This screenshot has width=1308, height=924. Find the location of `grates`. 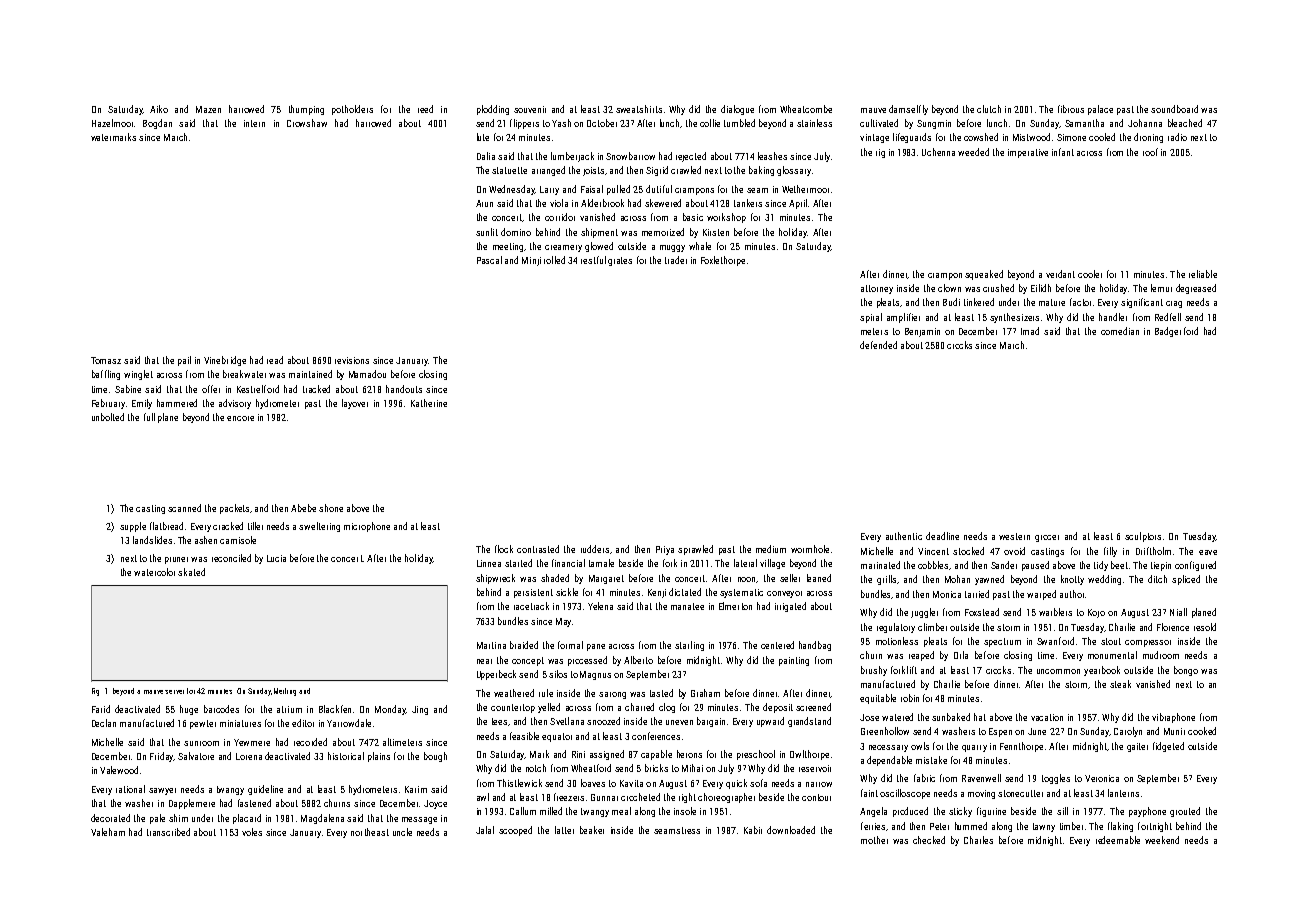

grates is located at coordinates (620, 261).
